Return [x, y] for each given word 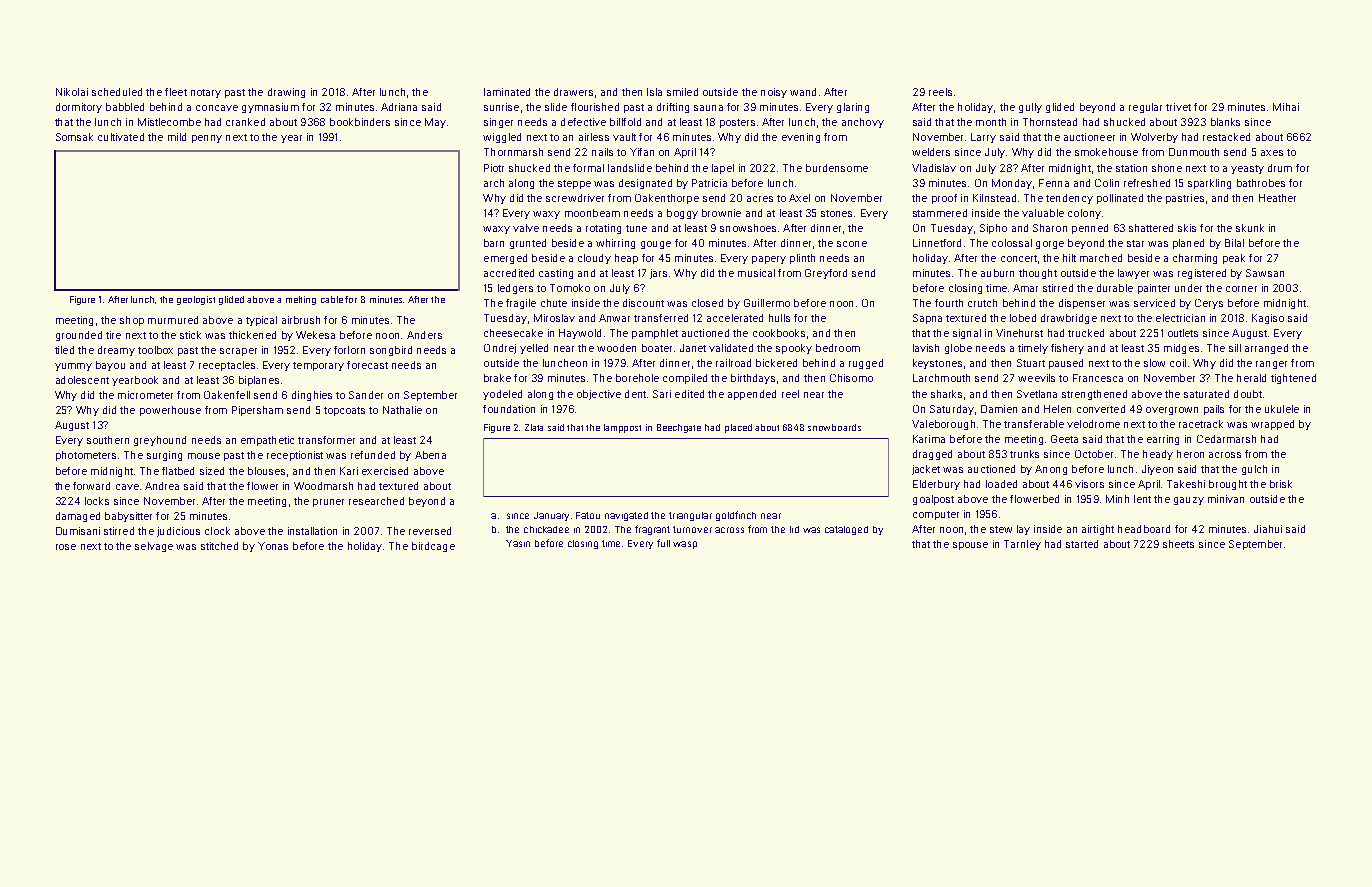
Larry [983, 138]
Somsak [74, 137]
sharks [946, 394]
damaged [78, 517]
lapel [723, 169]
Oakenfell [227, 395]
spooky [794, 349]
